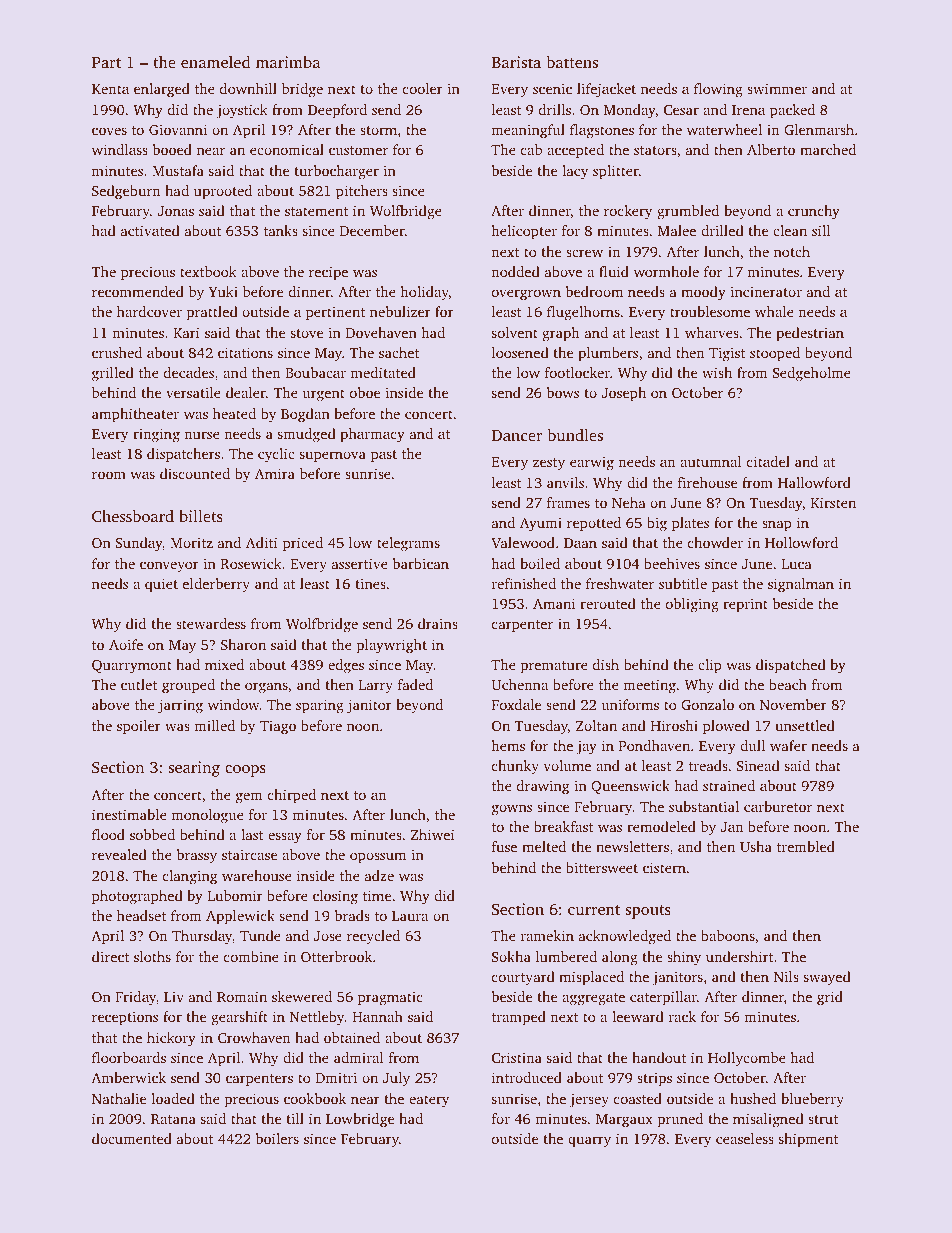  I want to click on Glenmarsh, so click(819, 129).
